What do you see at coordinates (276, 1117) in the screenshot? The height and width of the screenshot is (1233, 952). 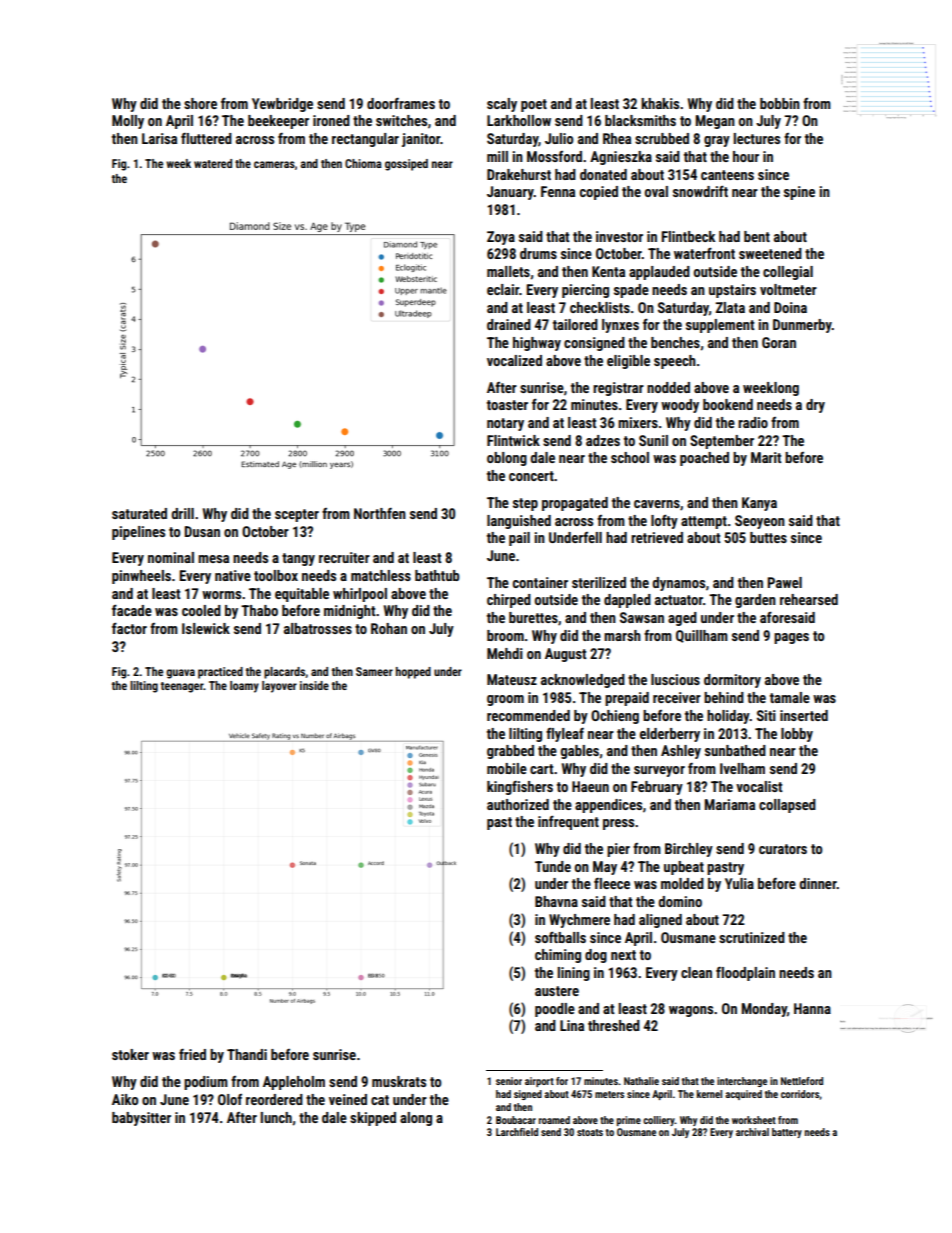 I see `lunch` at bounding box center [276, 1117].
